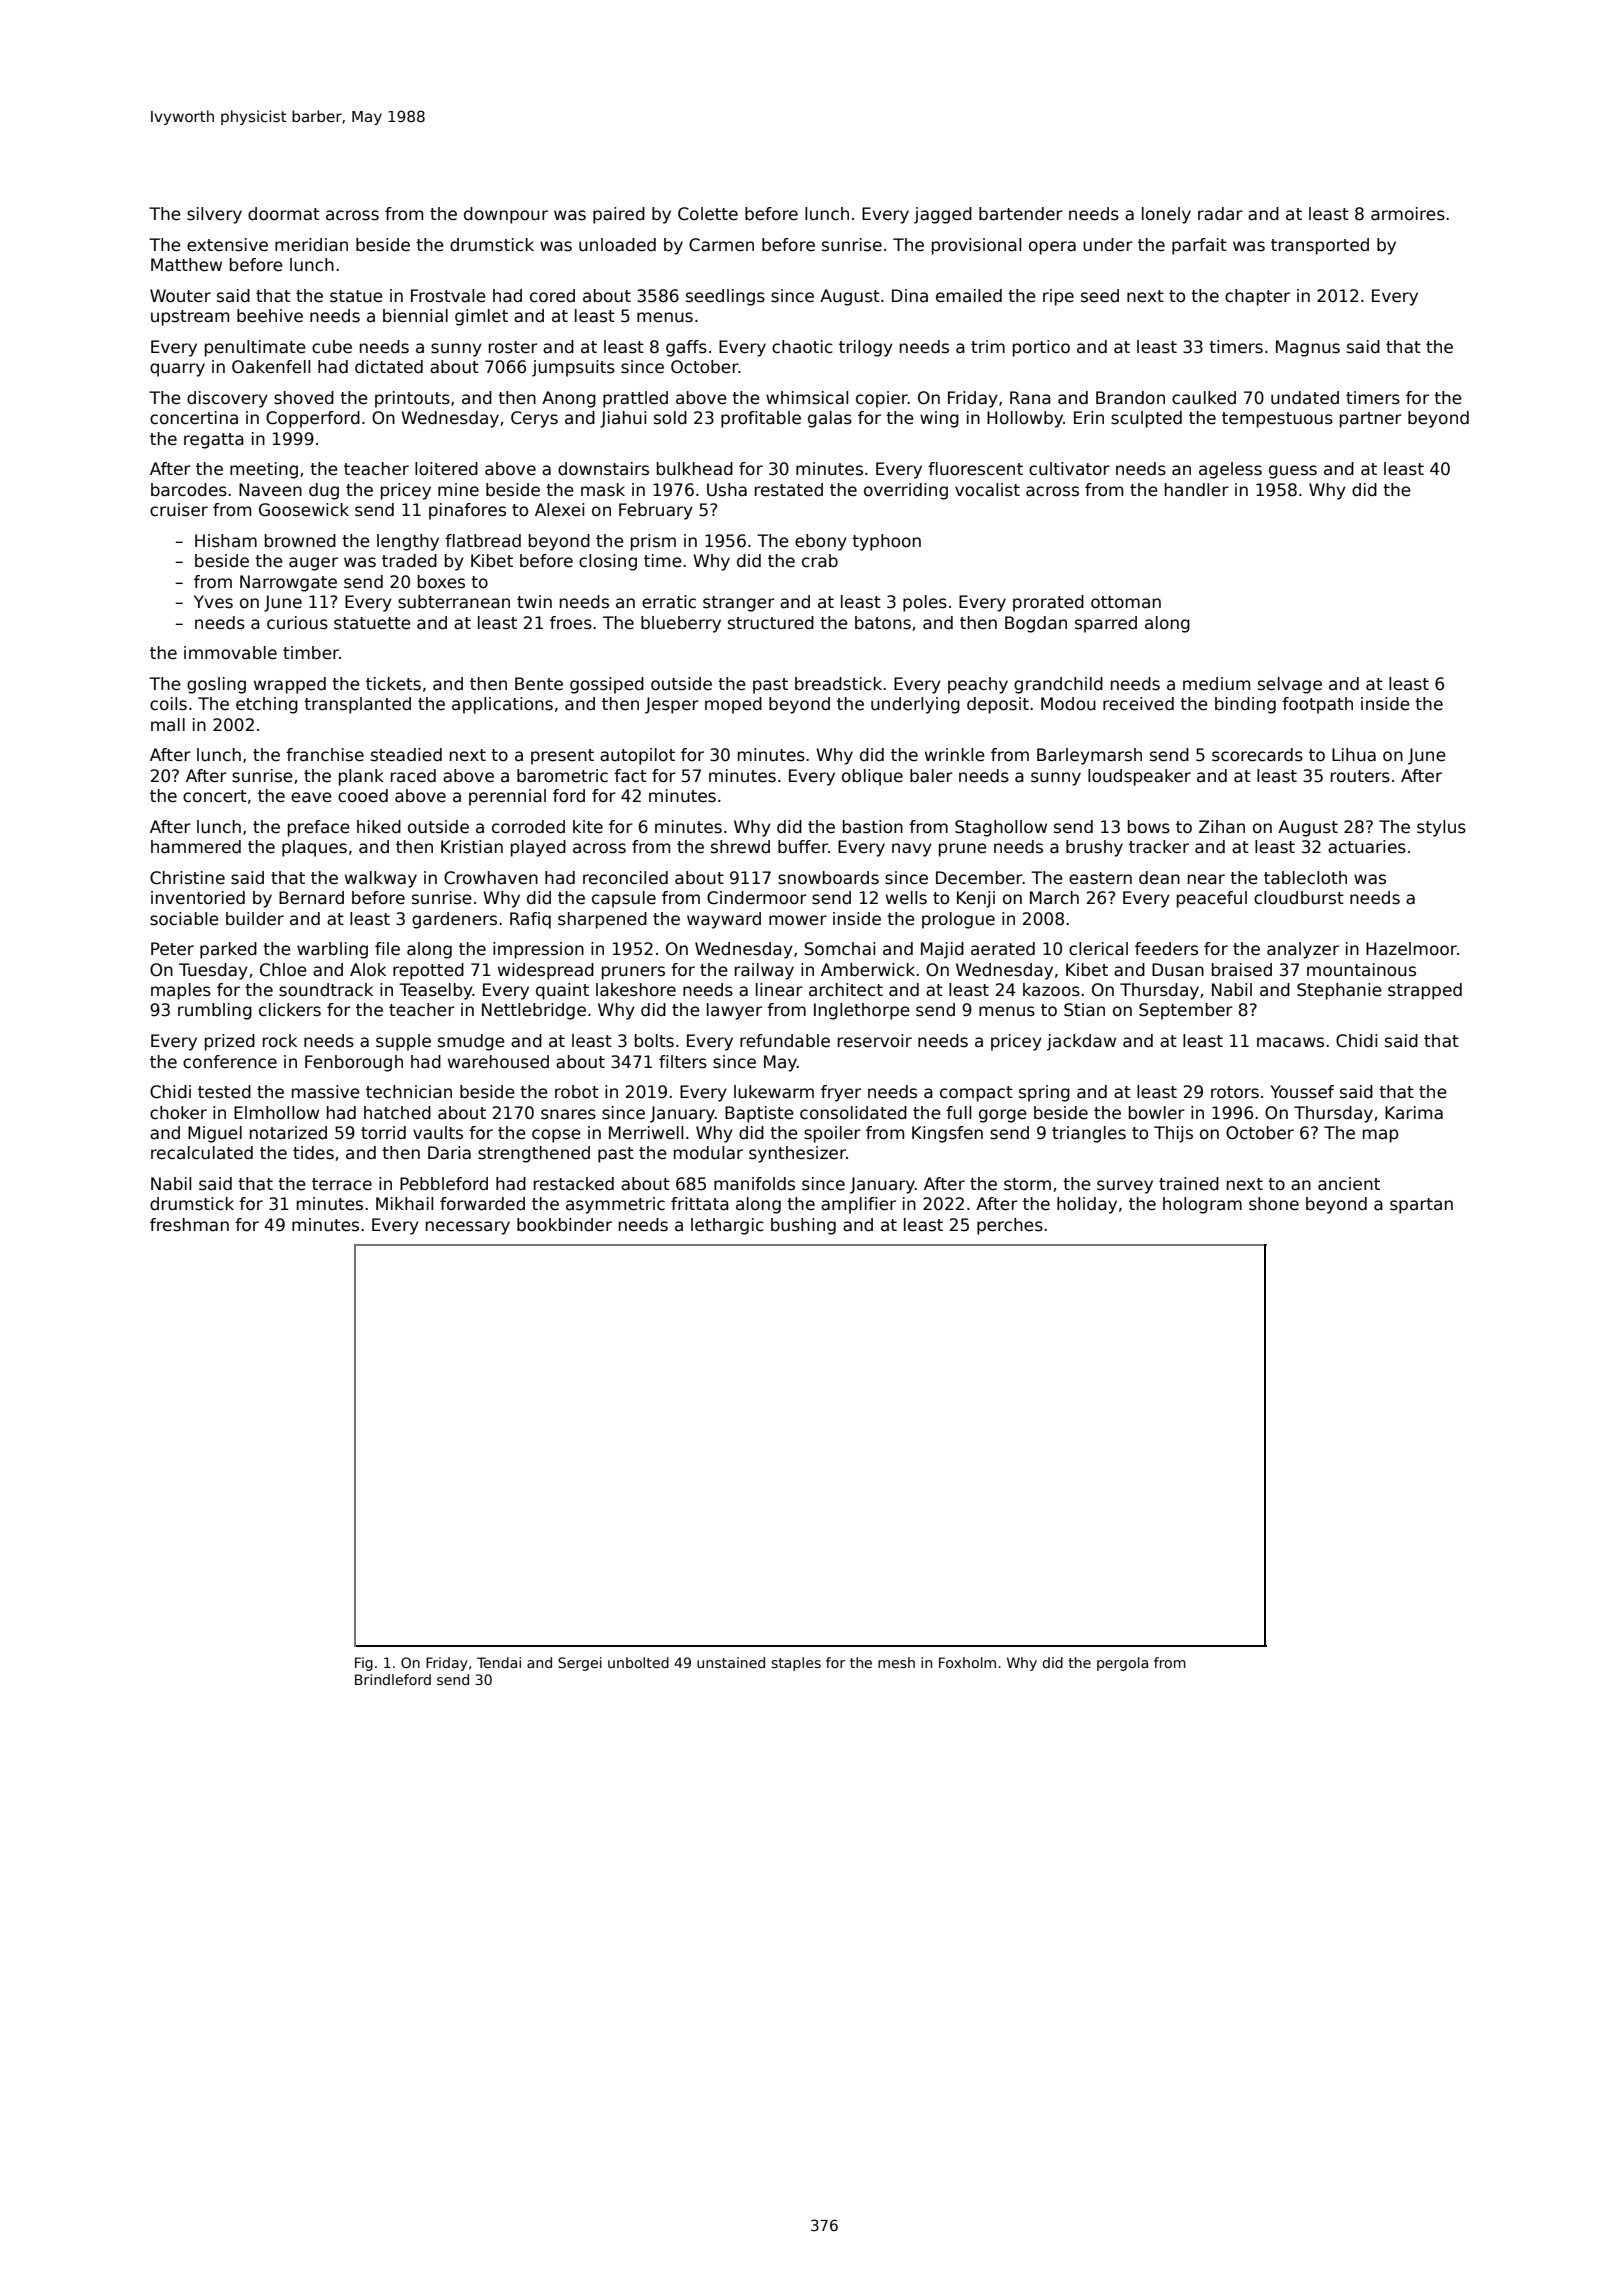 Image resolution: width=1620 pixels, height=2292 pixels. Describe the element at coordinates (168, 725) in the image. I see `mall` at that location.
